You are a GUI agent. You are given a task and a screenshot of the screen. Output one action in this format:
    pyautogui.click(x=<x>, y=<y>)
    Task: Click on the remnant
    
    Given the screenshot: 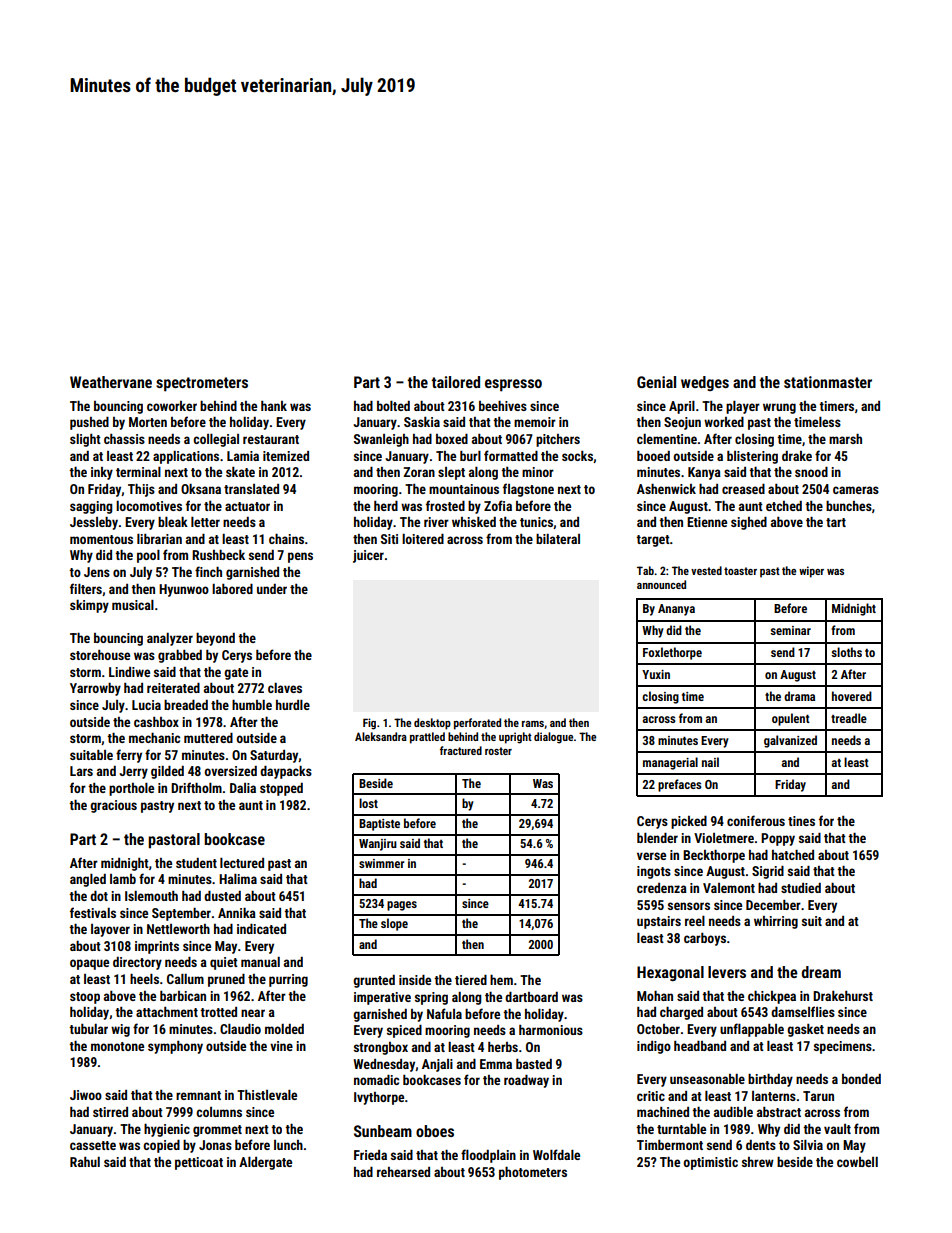 What is the action you would take?
    pyautogui.click(x=198, y=1095)
